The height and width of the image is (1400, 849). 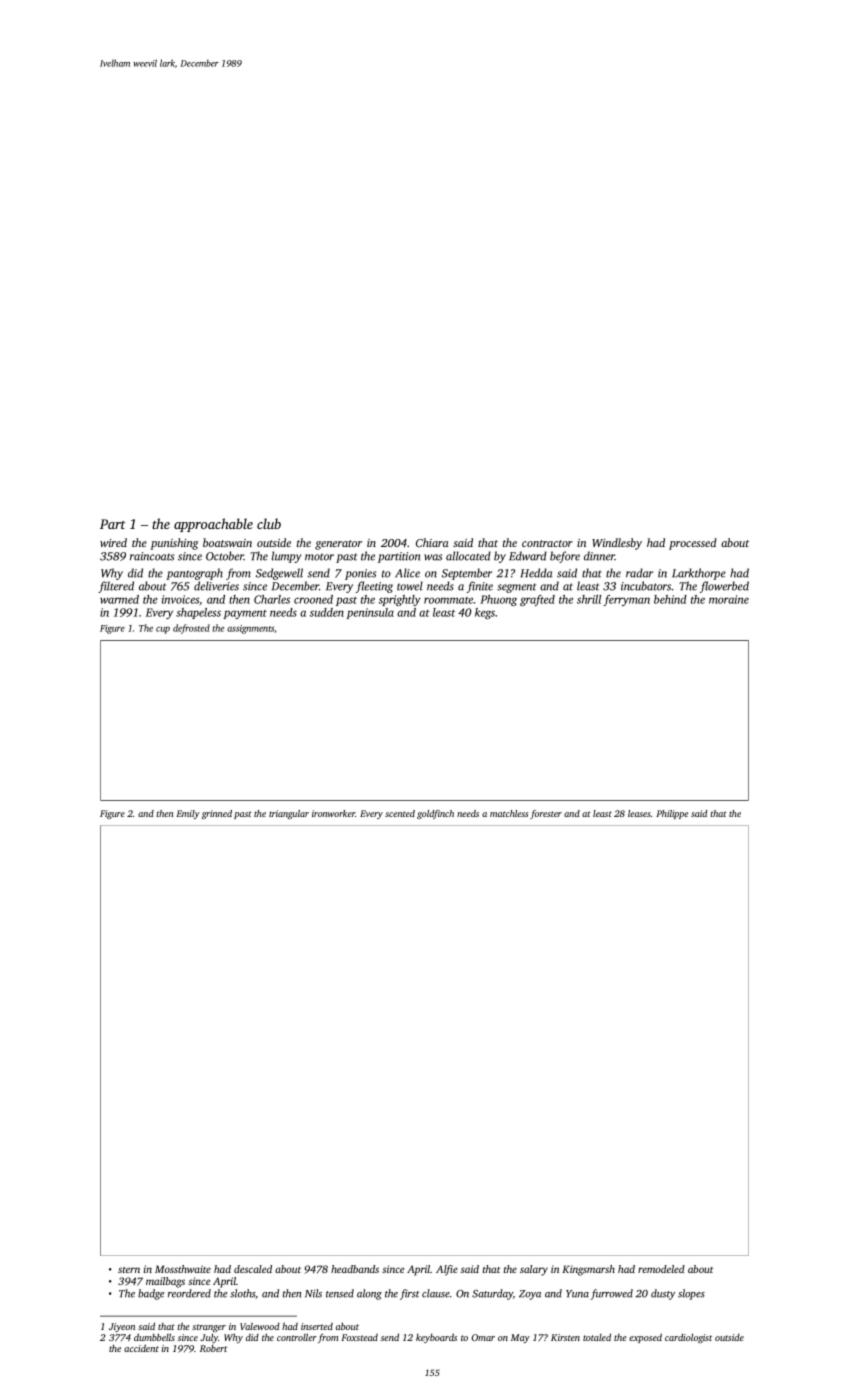 I want to click on Chiara, so click(x=432, y=542).
